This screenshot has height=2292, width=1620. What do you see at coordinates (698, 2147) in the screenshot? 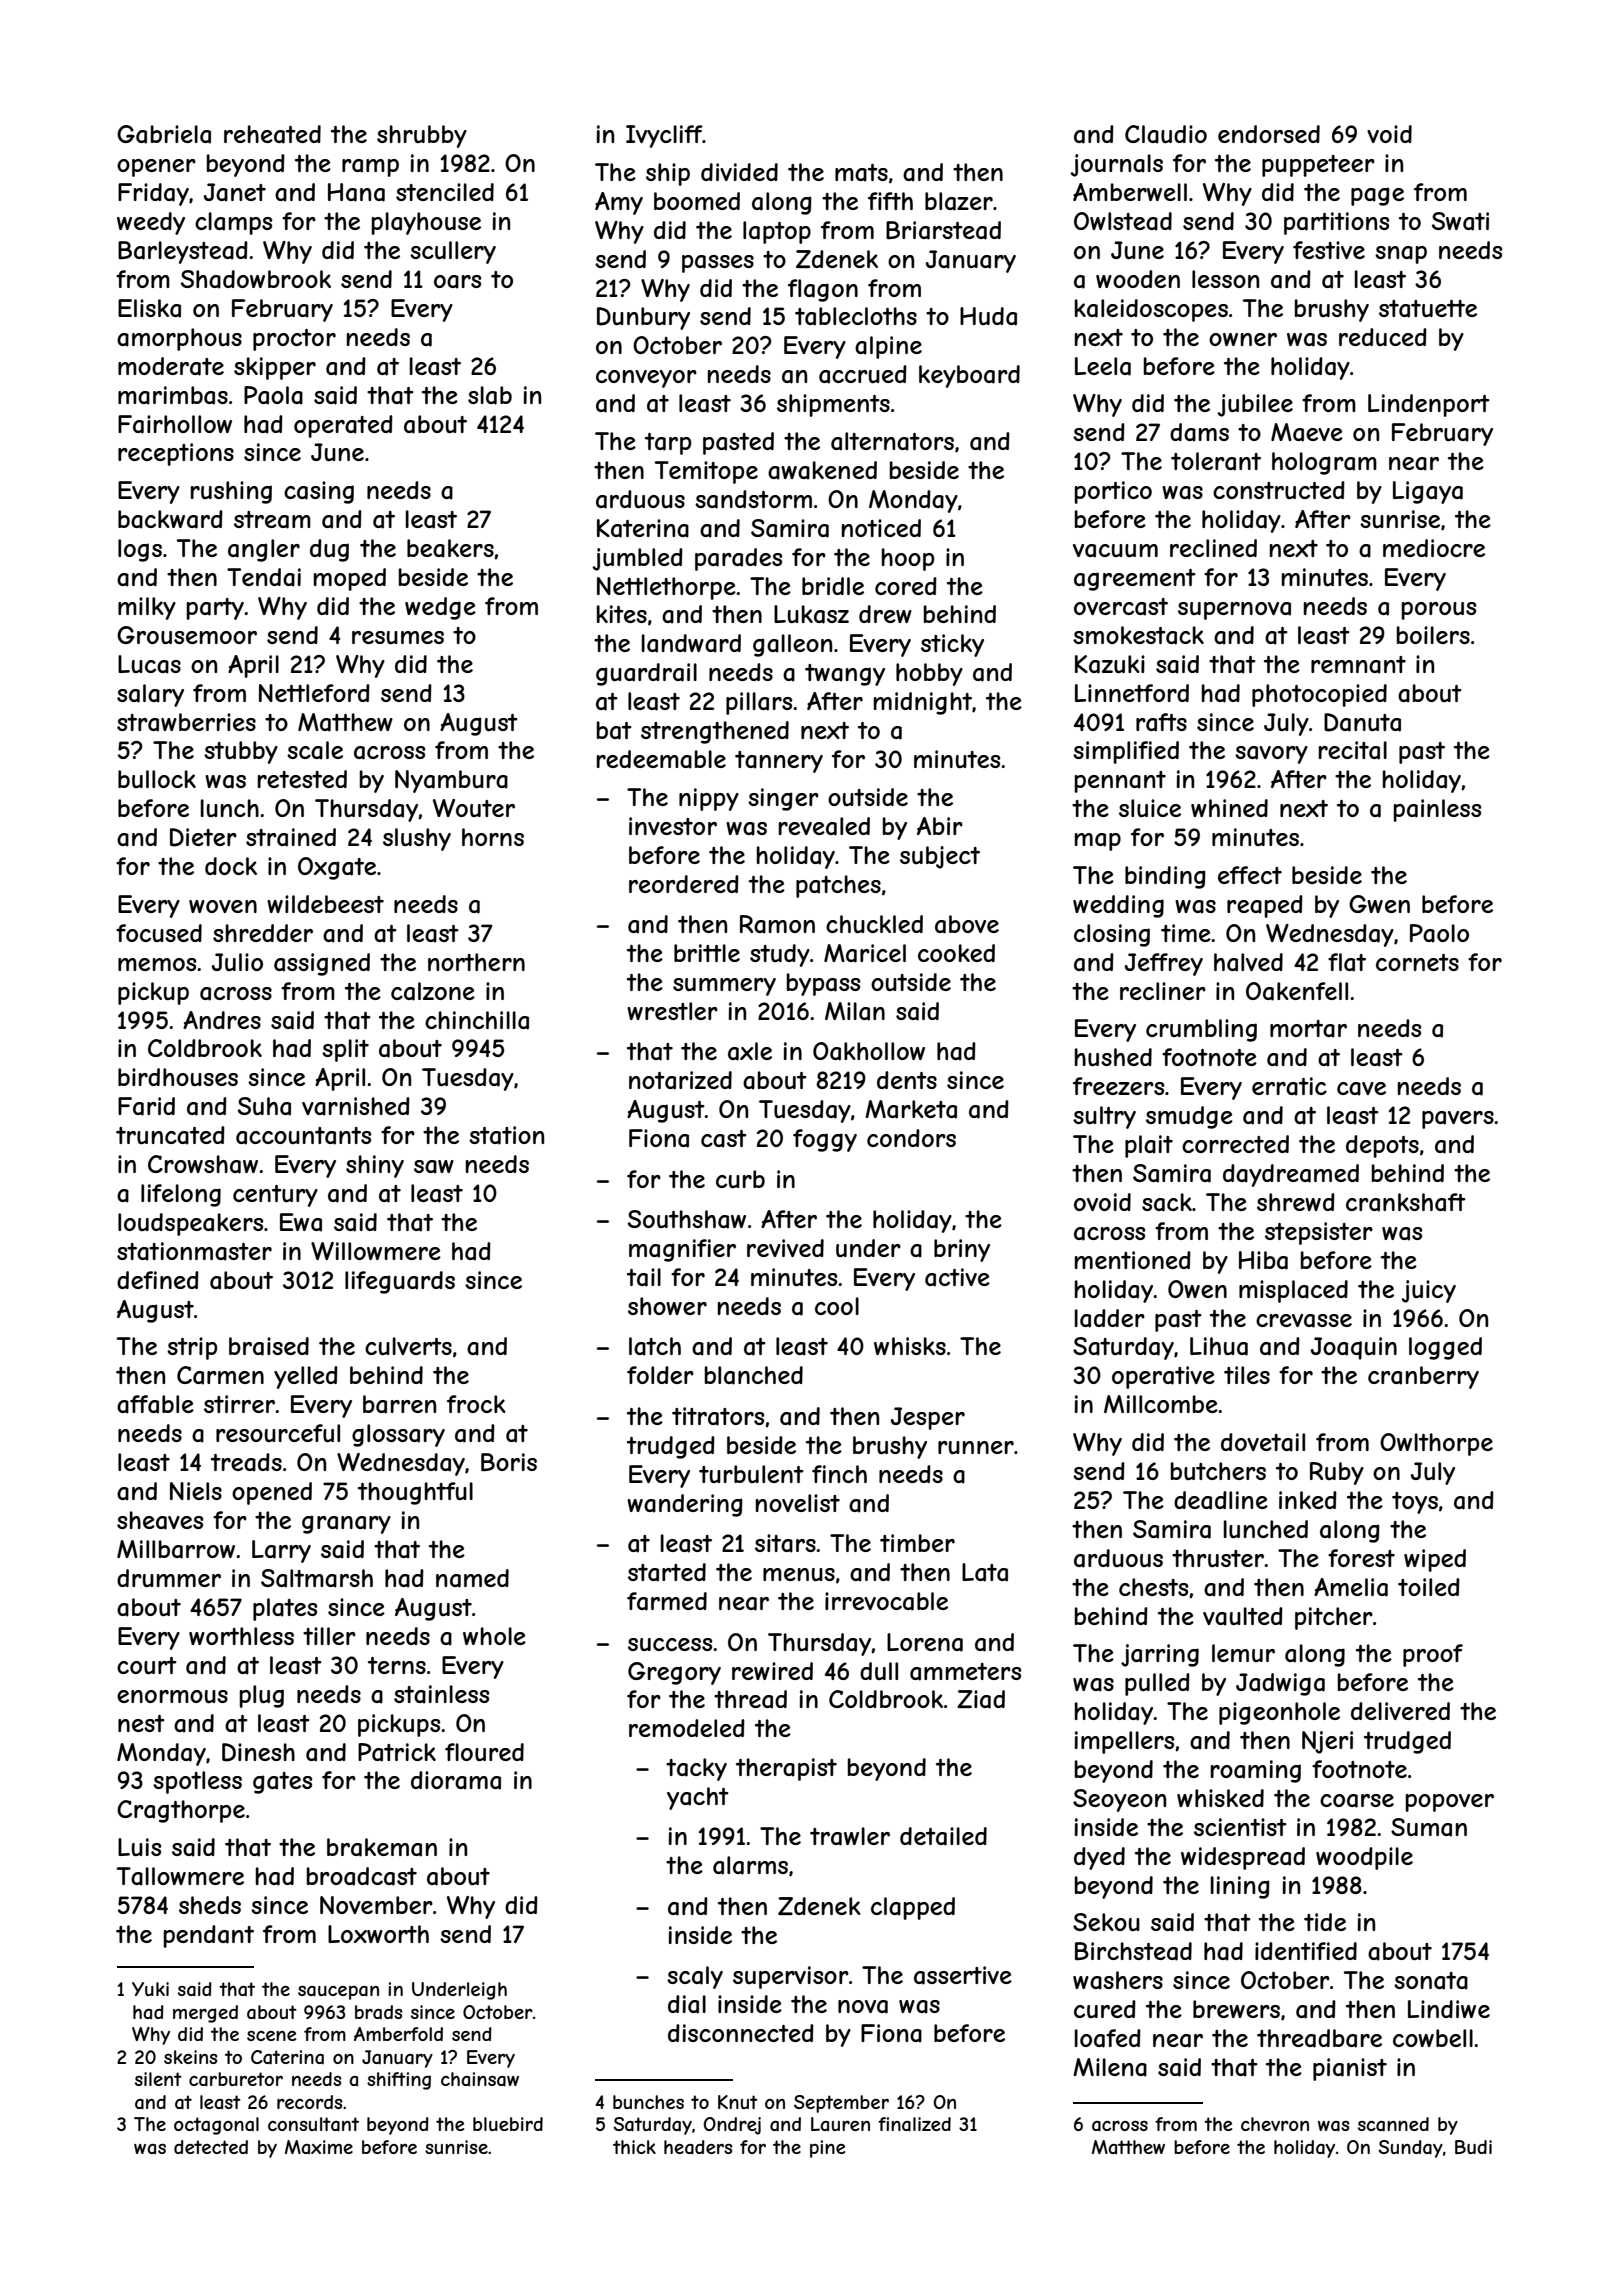
I see `headers` at bounding box center [698, 2147].
